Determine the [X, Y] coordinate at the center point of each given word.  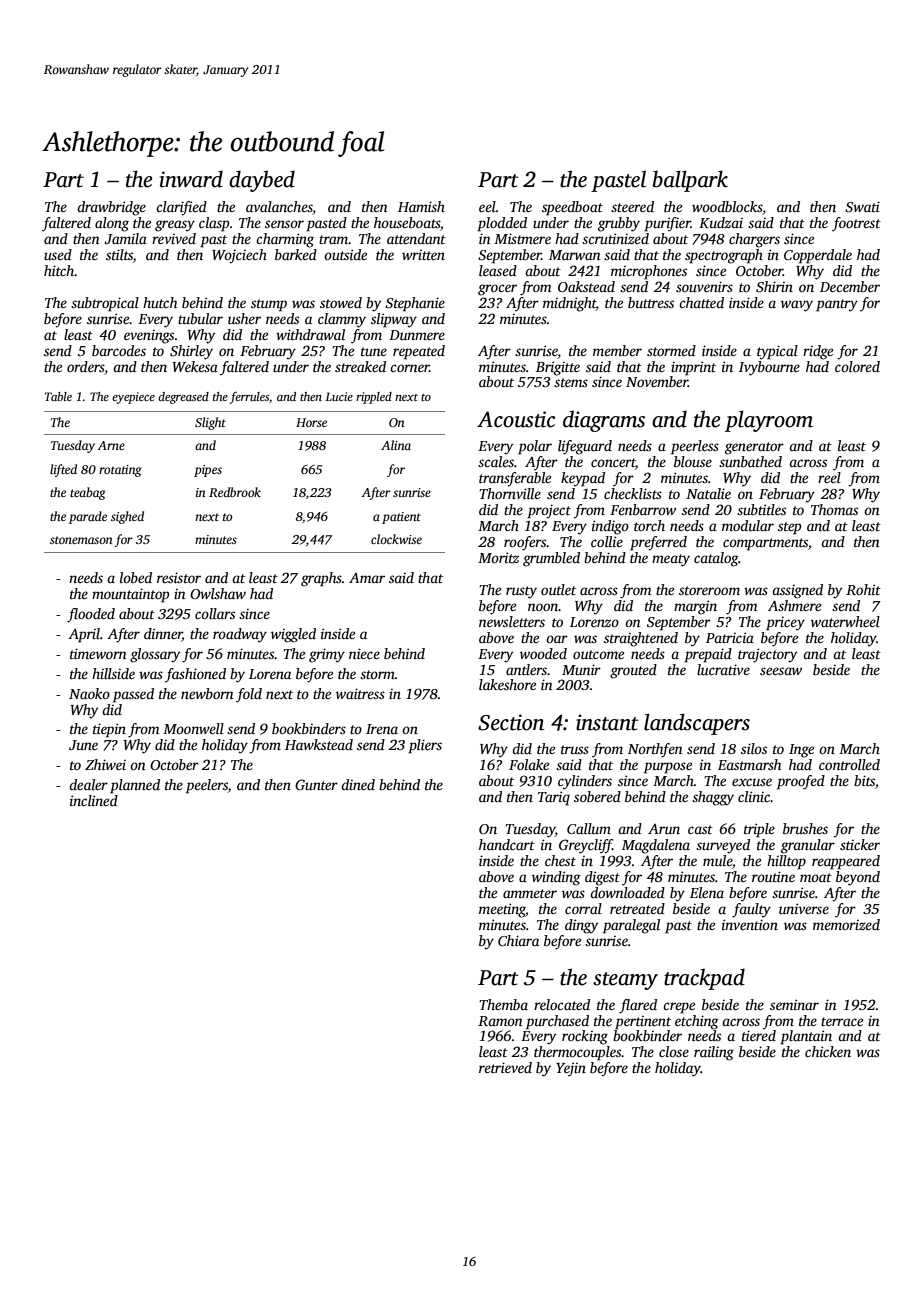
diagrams [604, 421]
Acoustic [516, 419]
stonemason [81, 540]
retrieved [505, 1067]
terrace [842, 1021]
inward [191, 179]
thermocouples [578, 1053]
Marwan [575, 255]
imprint [693, 368]
